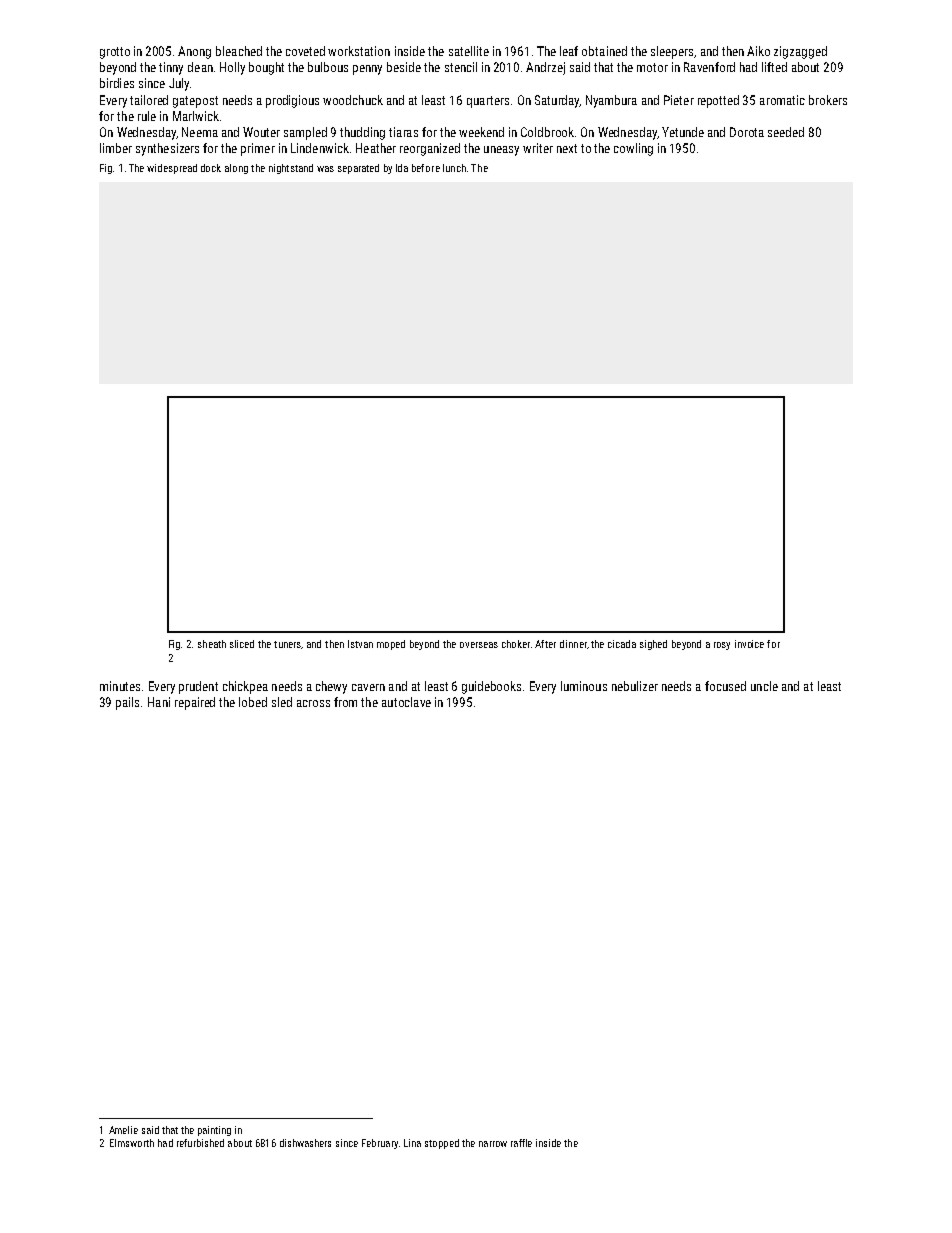  Describe the element at coordinates (288, 645) in the screenshot. I see `tuners` at that location.
